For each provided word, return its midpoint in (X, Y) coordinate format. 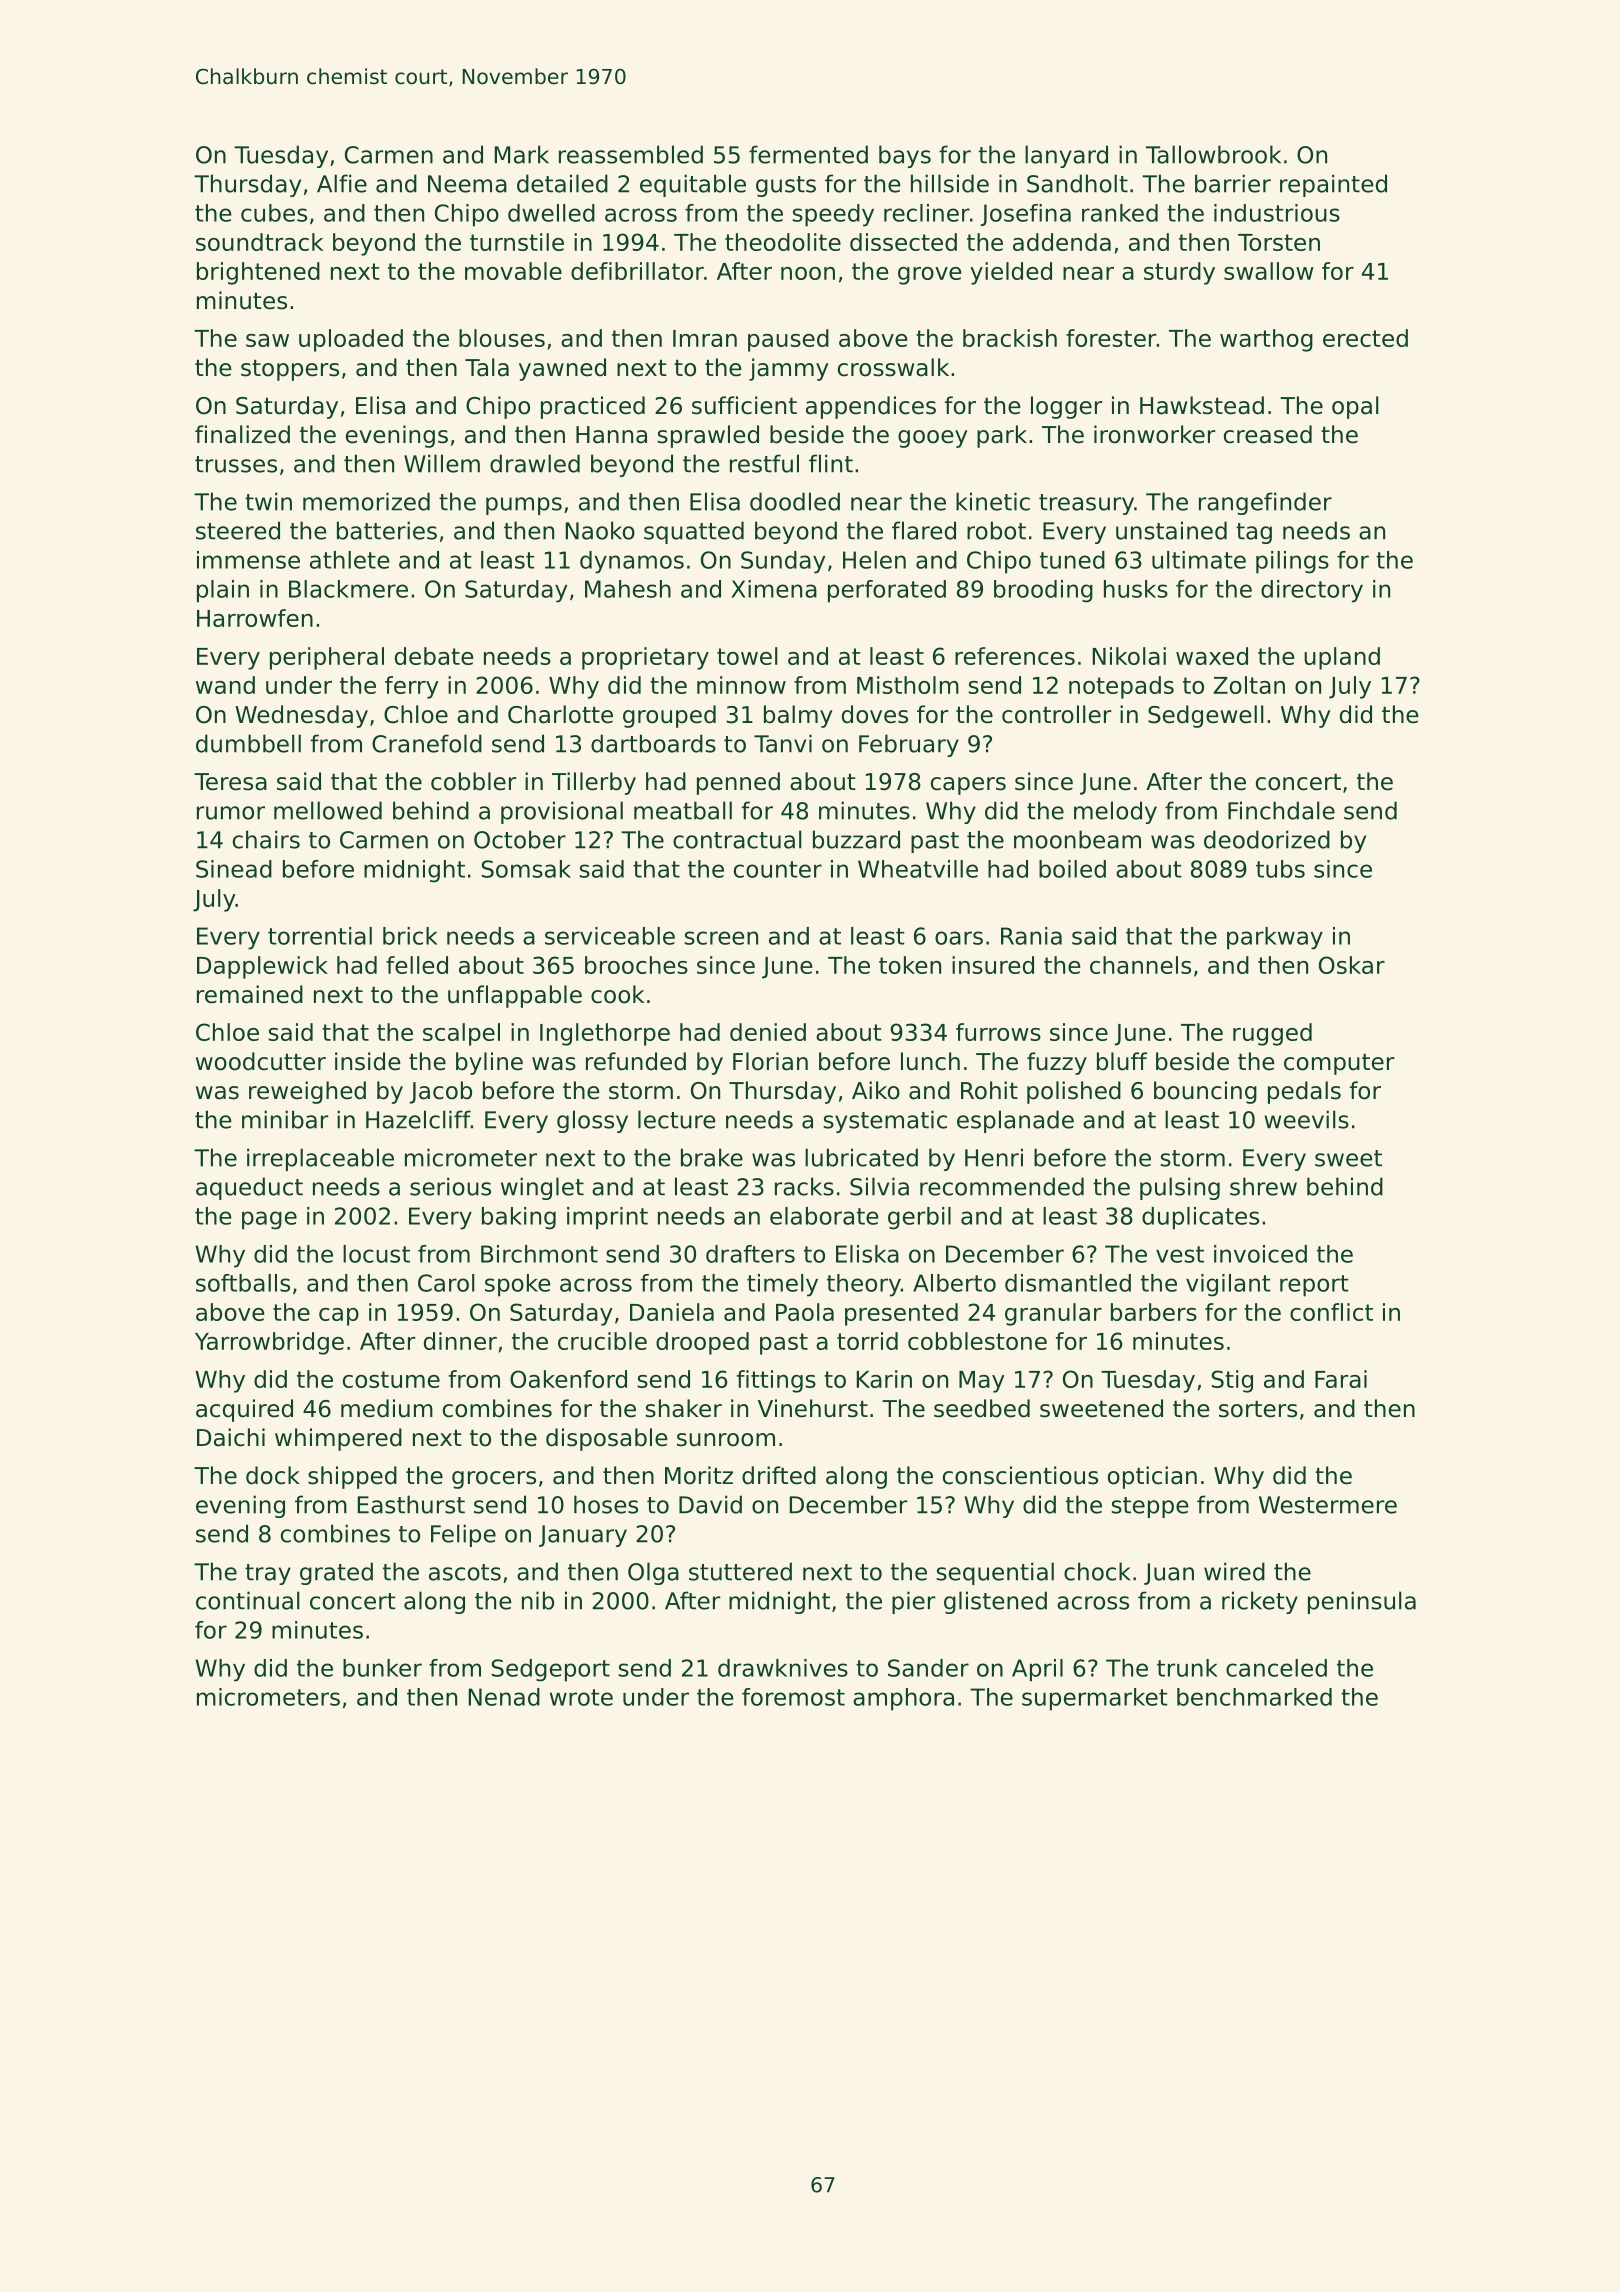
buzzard (856, 839)
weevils (1306, 1119)
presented (901, 1314)
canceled (1276, 1668)
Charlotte (560, 714)
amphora (903, 1699)
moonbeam (1077, 839)
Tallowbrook (1213, 154)
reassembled (631, 154)
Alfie (342, 183)
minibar (285, 1119)
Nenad (504, 1697)
